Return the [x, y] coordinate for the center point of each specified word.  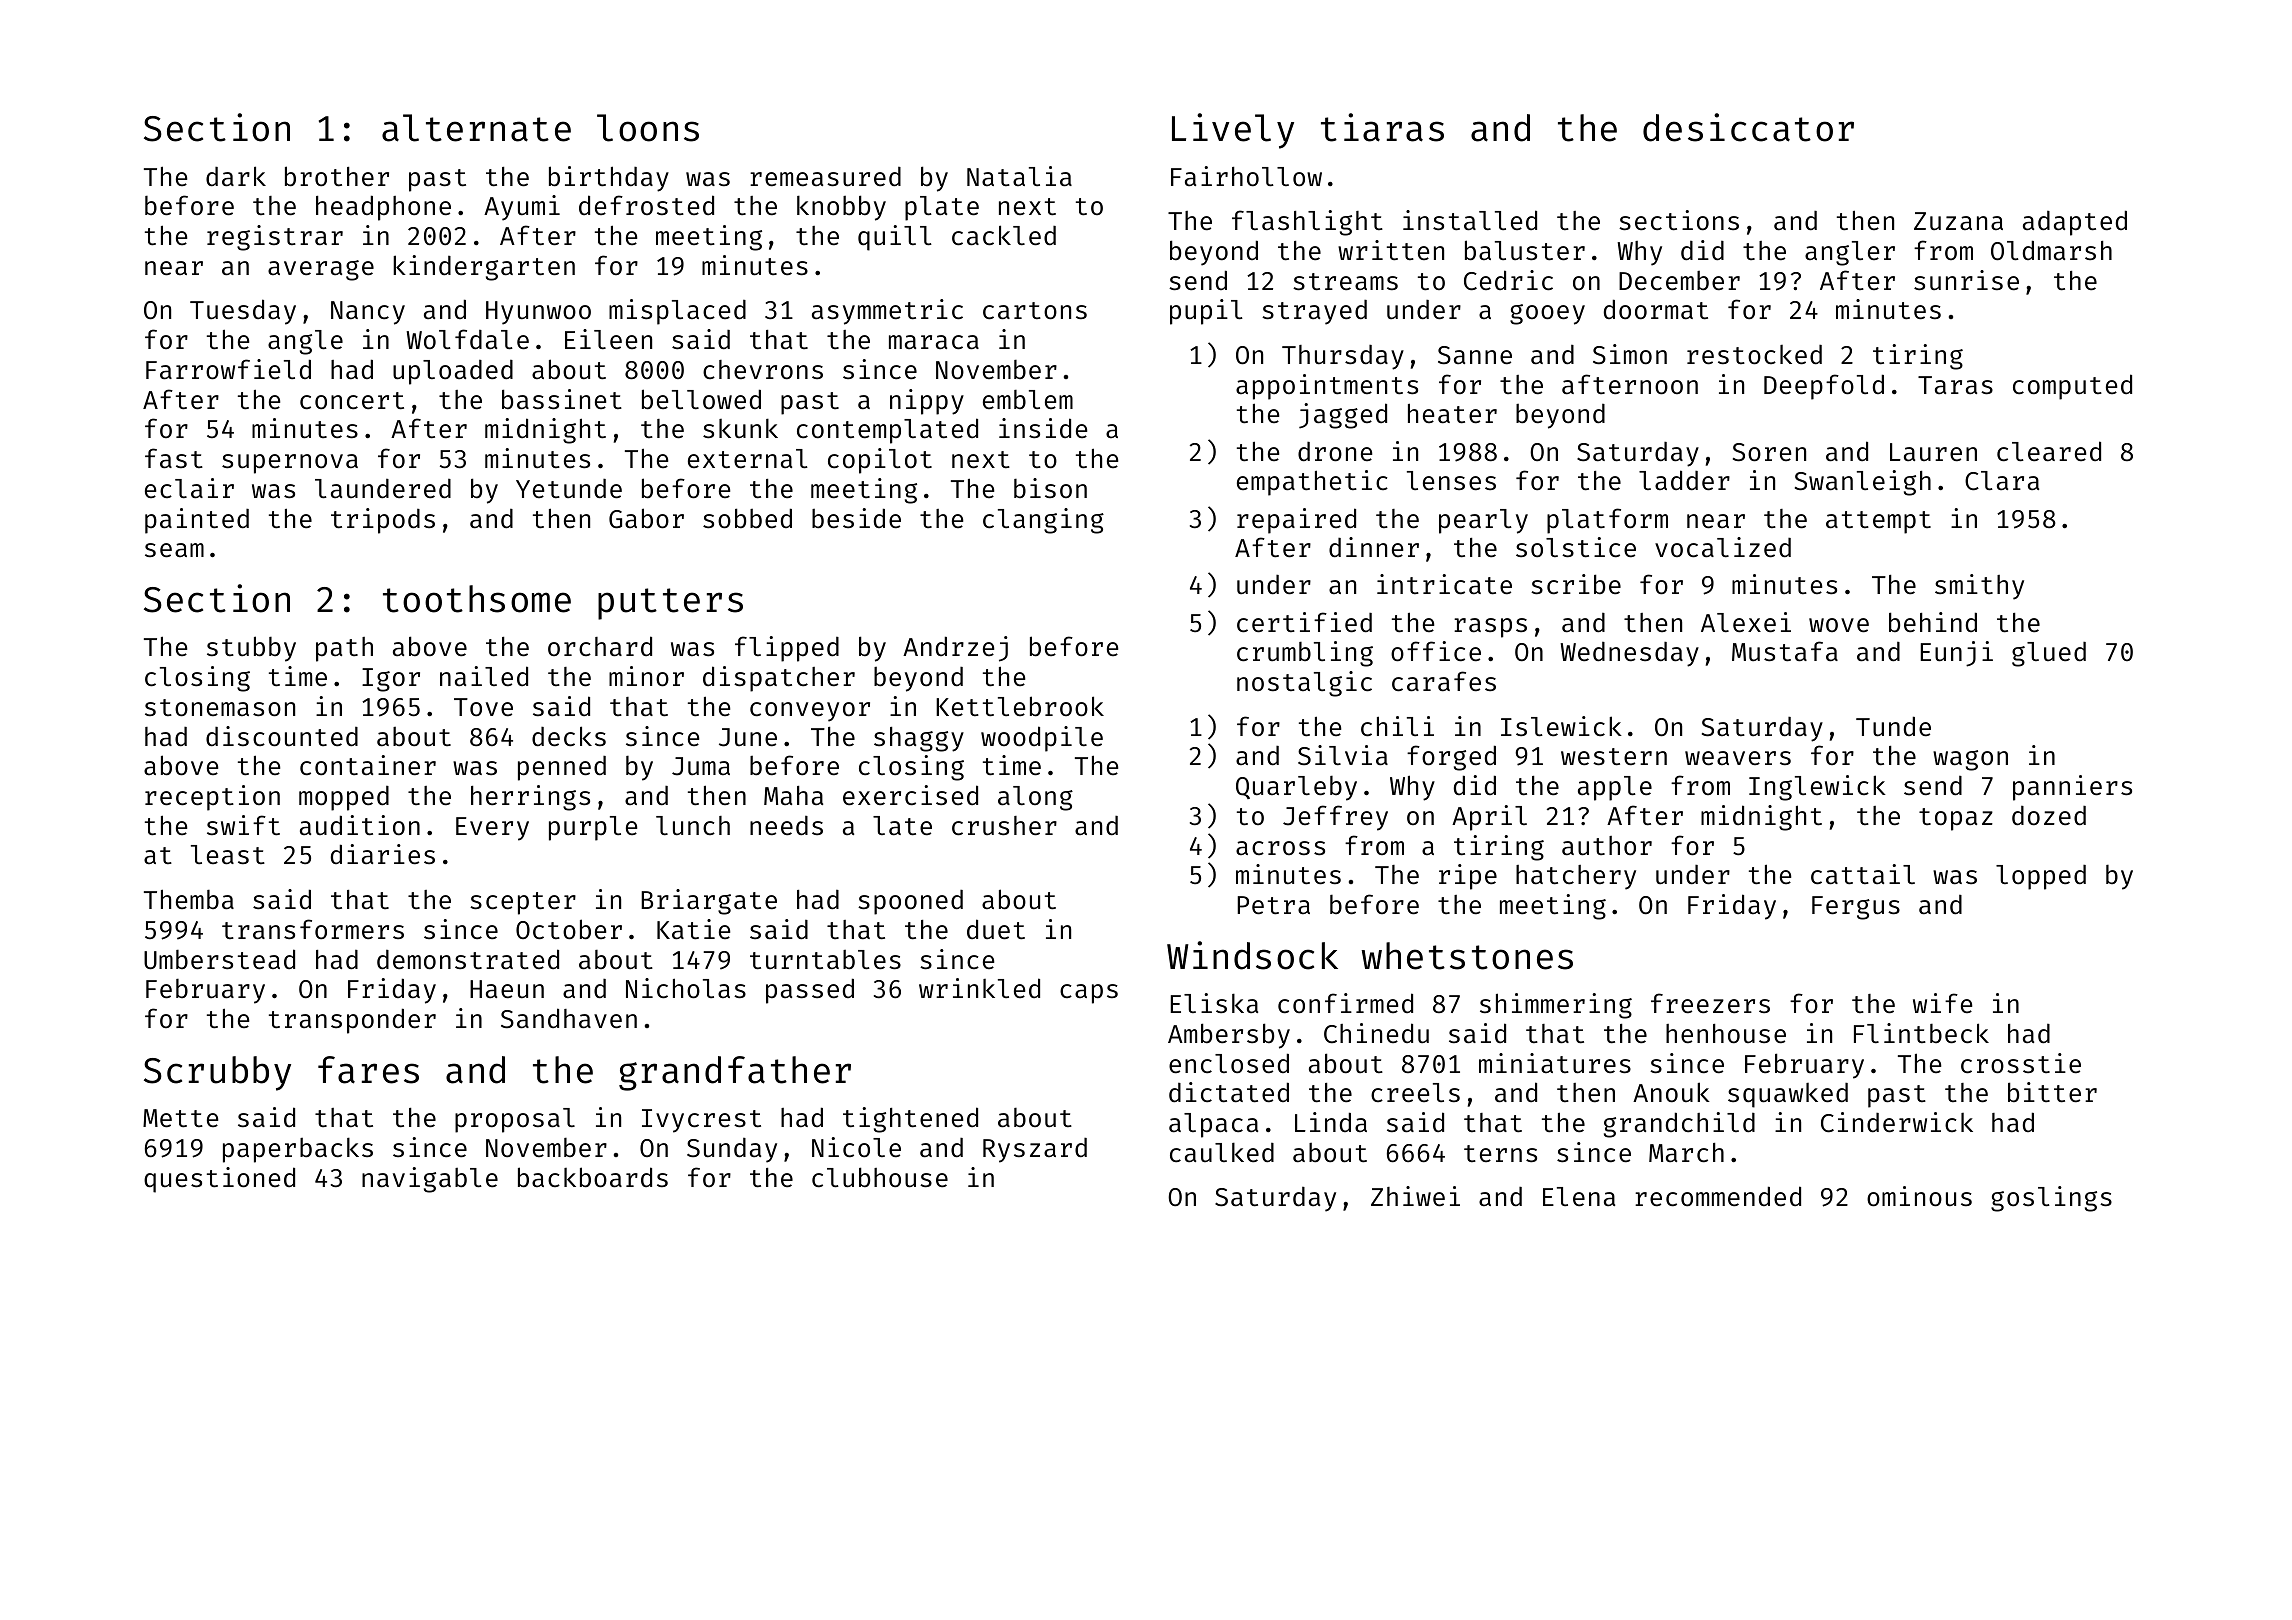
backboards [593, 1177]
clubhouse [880, 1177]
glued [2049, 654]
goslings [2051, 1199]
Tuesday [243, 312]
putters [670, 604]
